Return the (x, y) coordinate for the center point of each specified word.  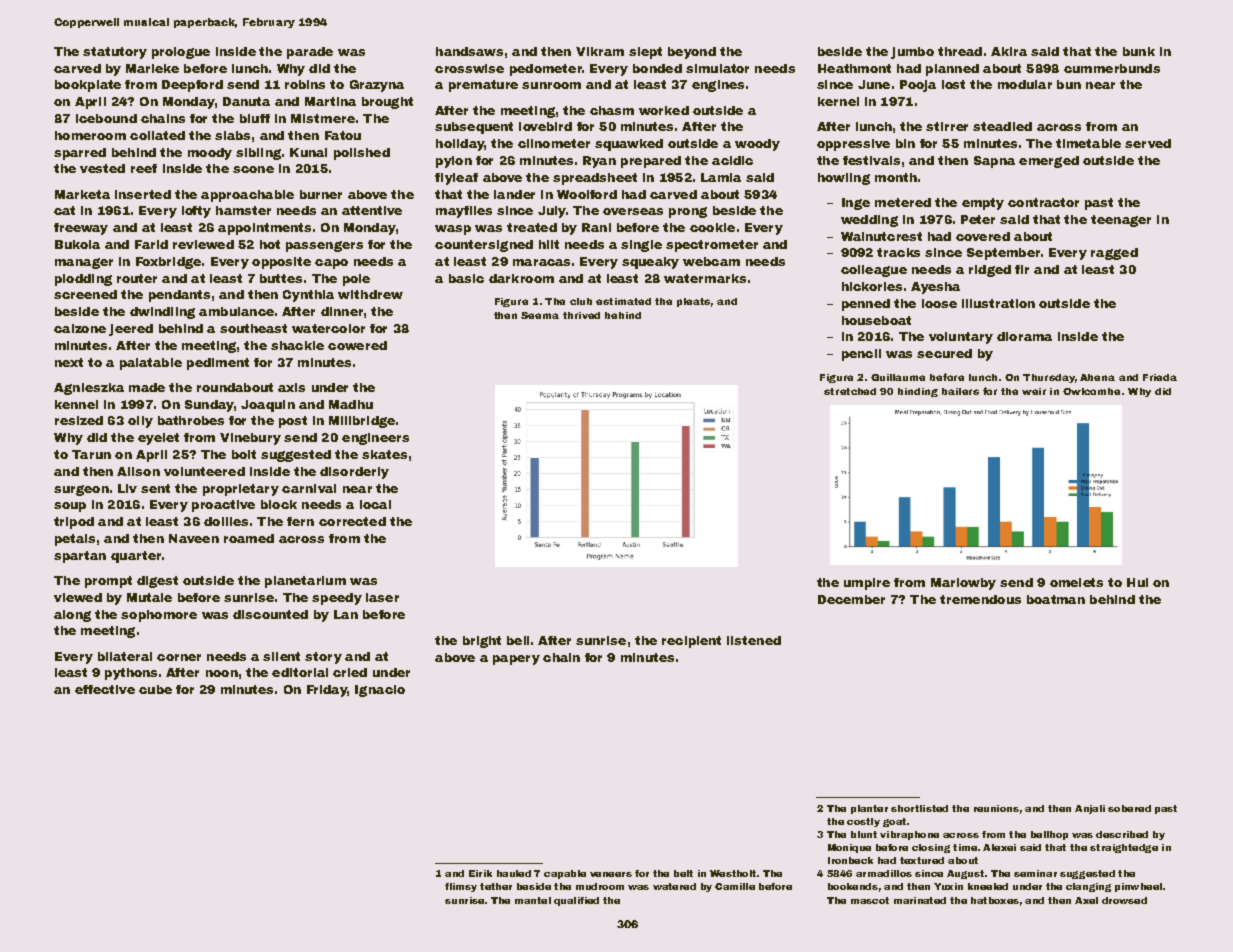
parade (310, 53)
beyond (692, 53)
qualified (576, 901)
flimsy (461, 887)
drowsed (1124, 900)
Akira (1009, 51)
